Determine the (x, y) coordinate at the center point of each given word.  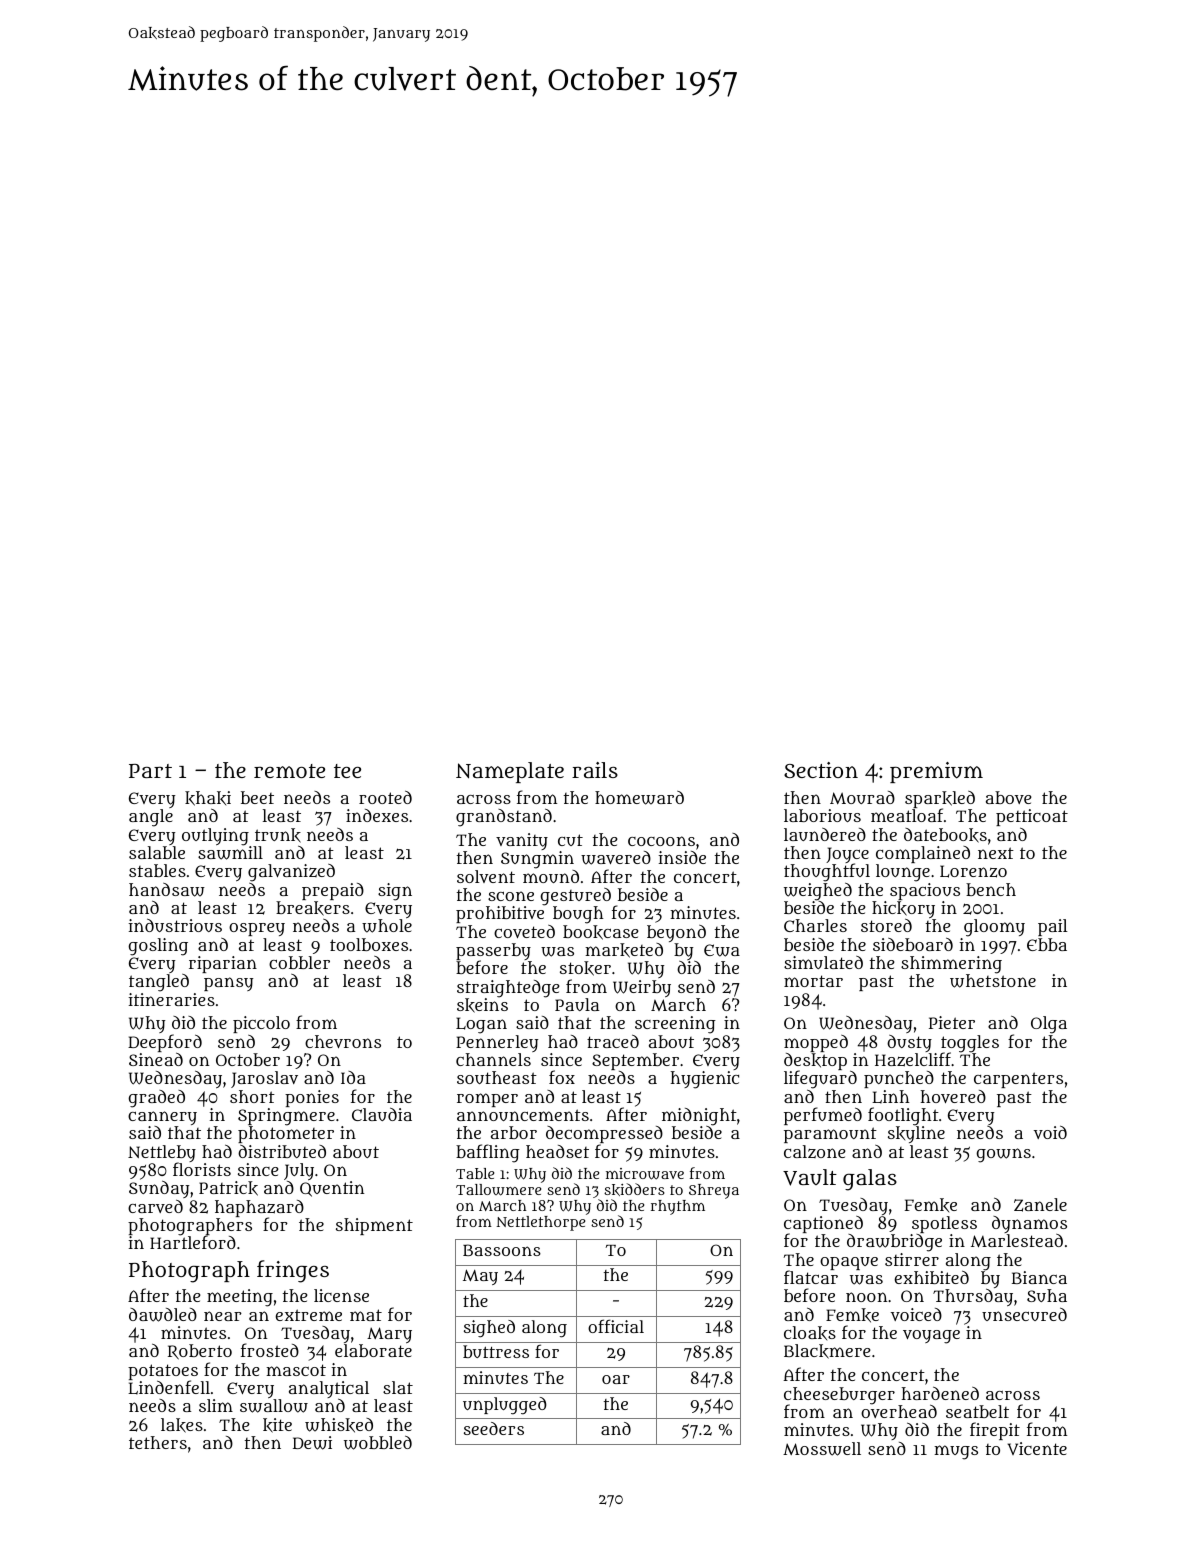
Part (150, 771)
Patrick (228, 1188)
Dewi (312, 1443)
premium (936, 772)
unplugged (505, 1406)
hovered (953, 1096)
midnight (699, 1117)
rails (595, 770)
